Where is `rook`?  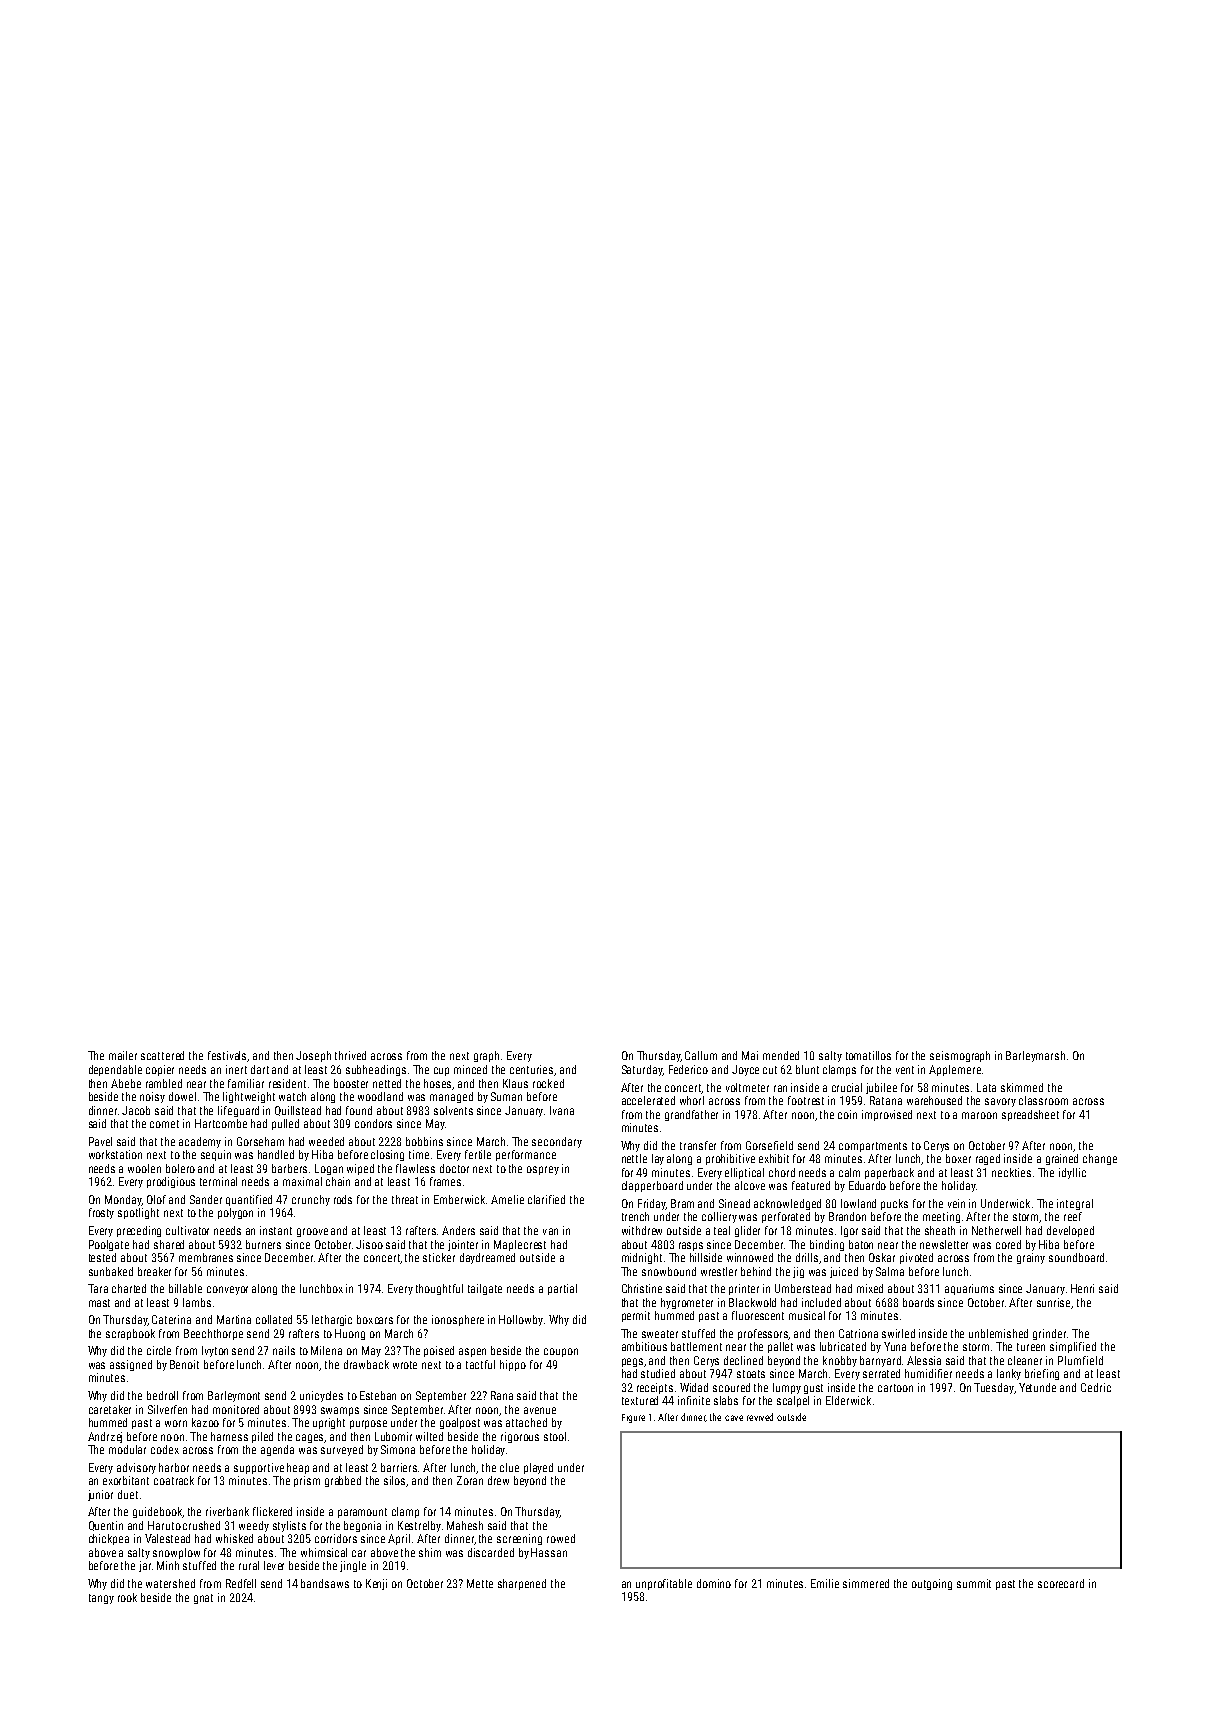 rook is located at coordinates (127, 1597).
